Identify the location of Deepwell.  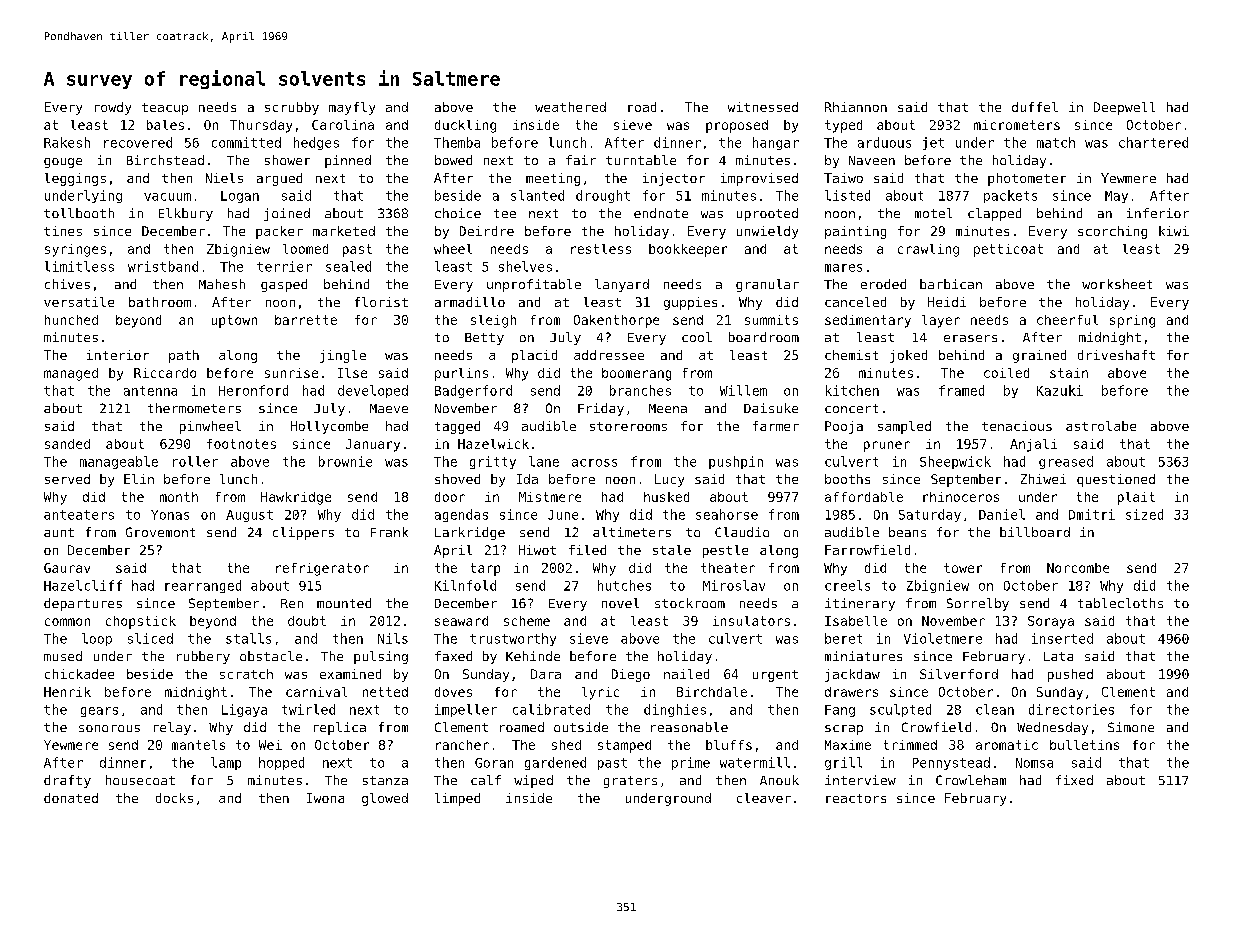
(1124, 108).
